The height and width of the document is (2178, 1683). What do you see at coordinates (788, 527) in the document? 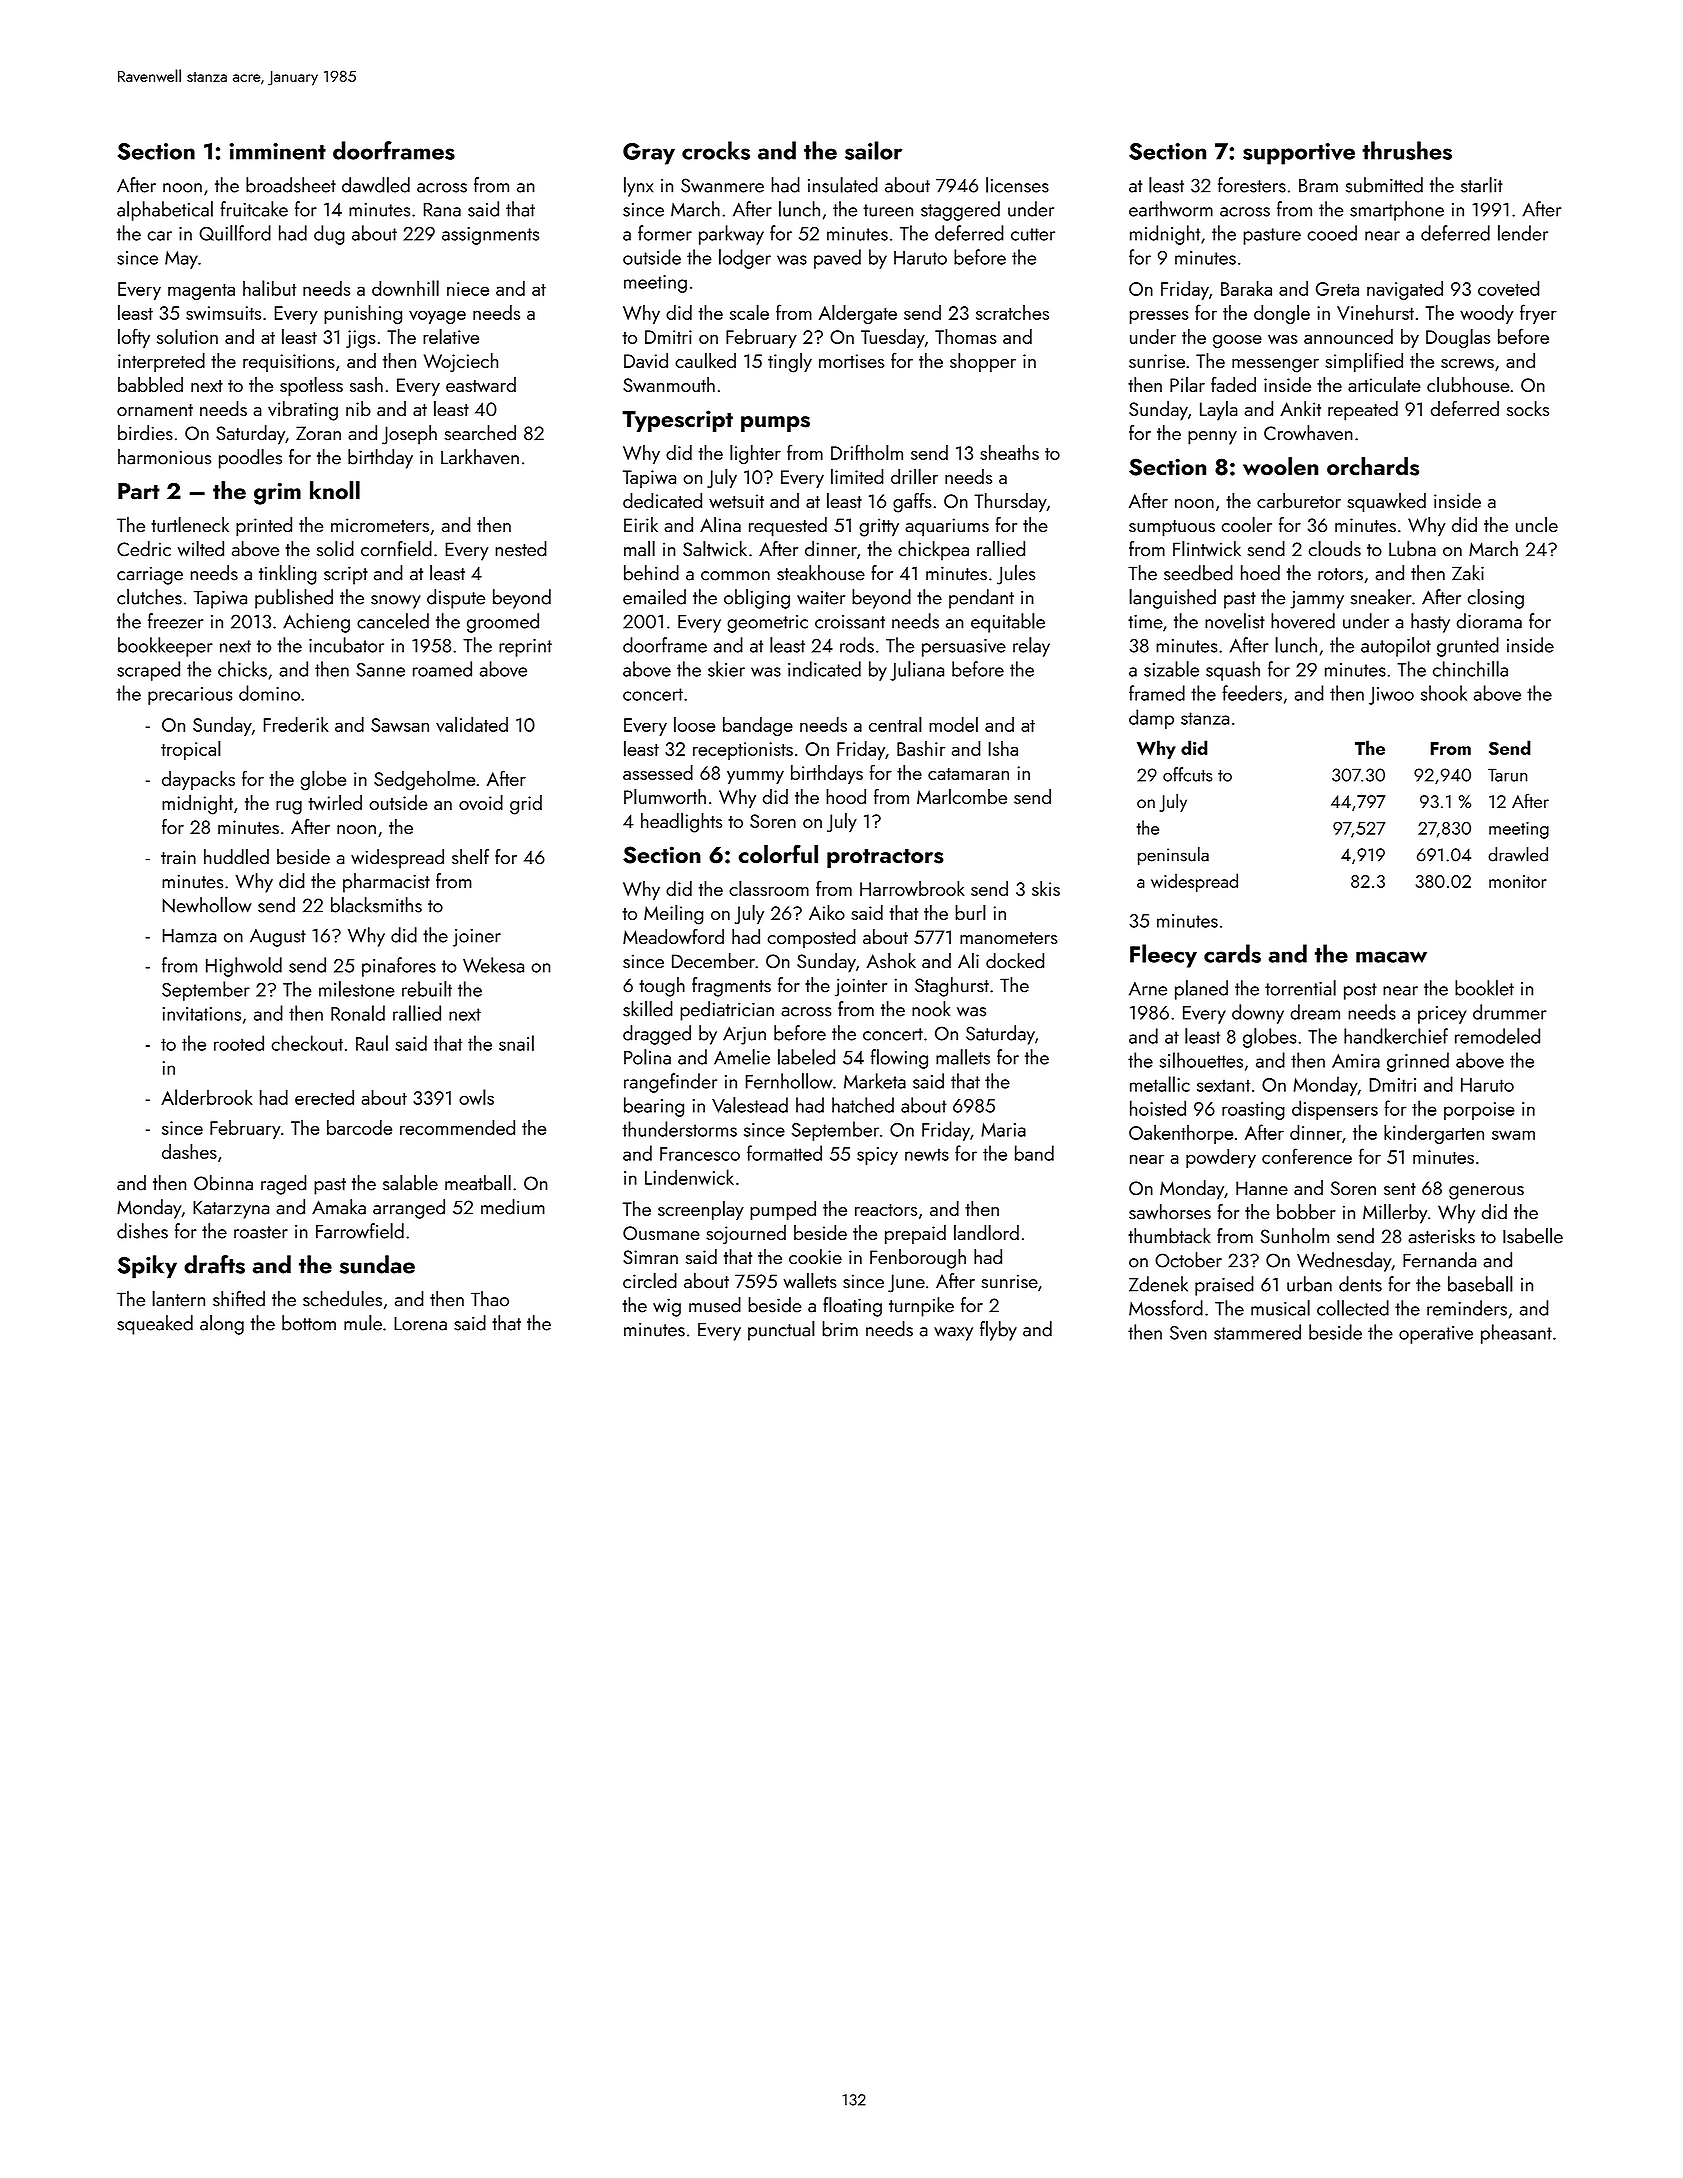
I see `requested` at bounding box center [788, 527].
